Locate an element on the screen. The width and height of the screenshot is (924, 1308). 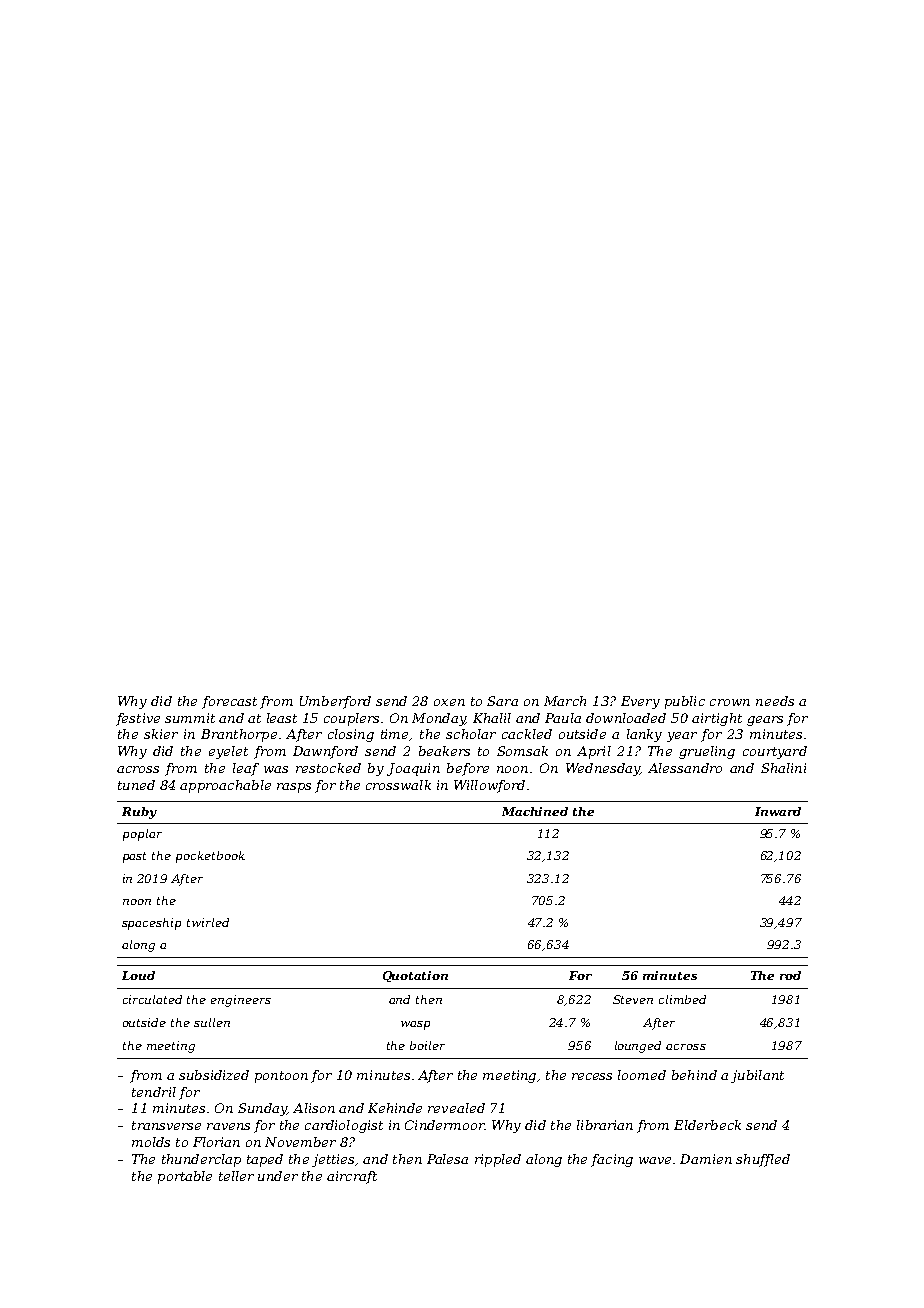
oxen is located at coordinates (449, 702).
